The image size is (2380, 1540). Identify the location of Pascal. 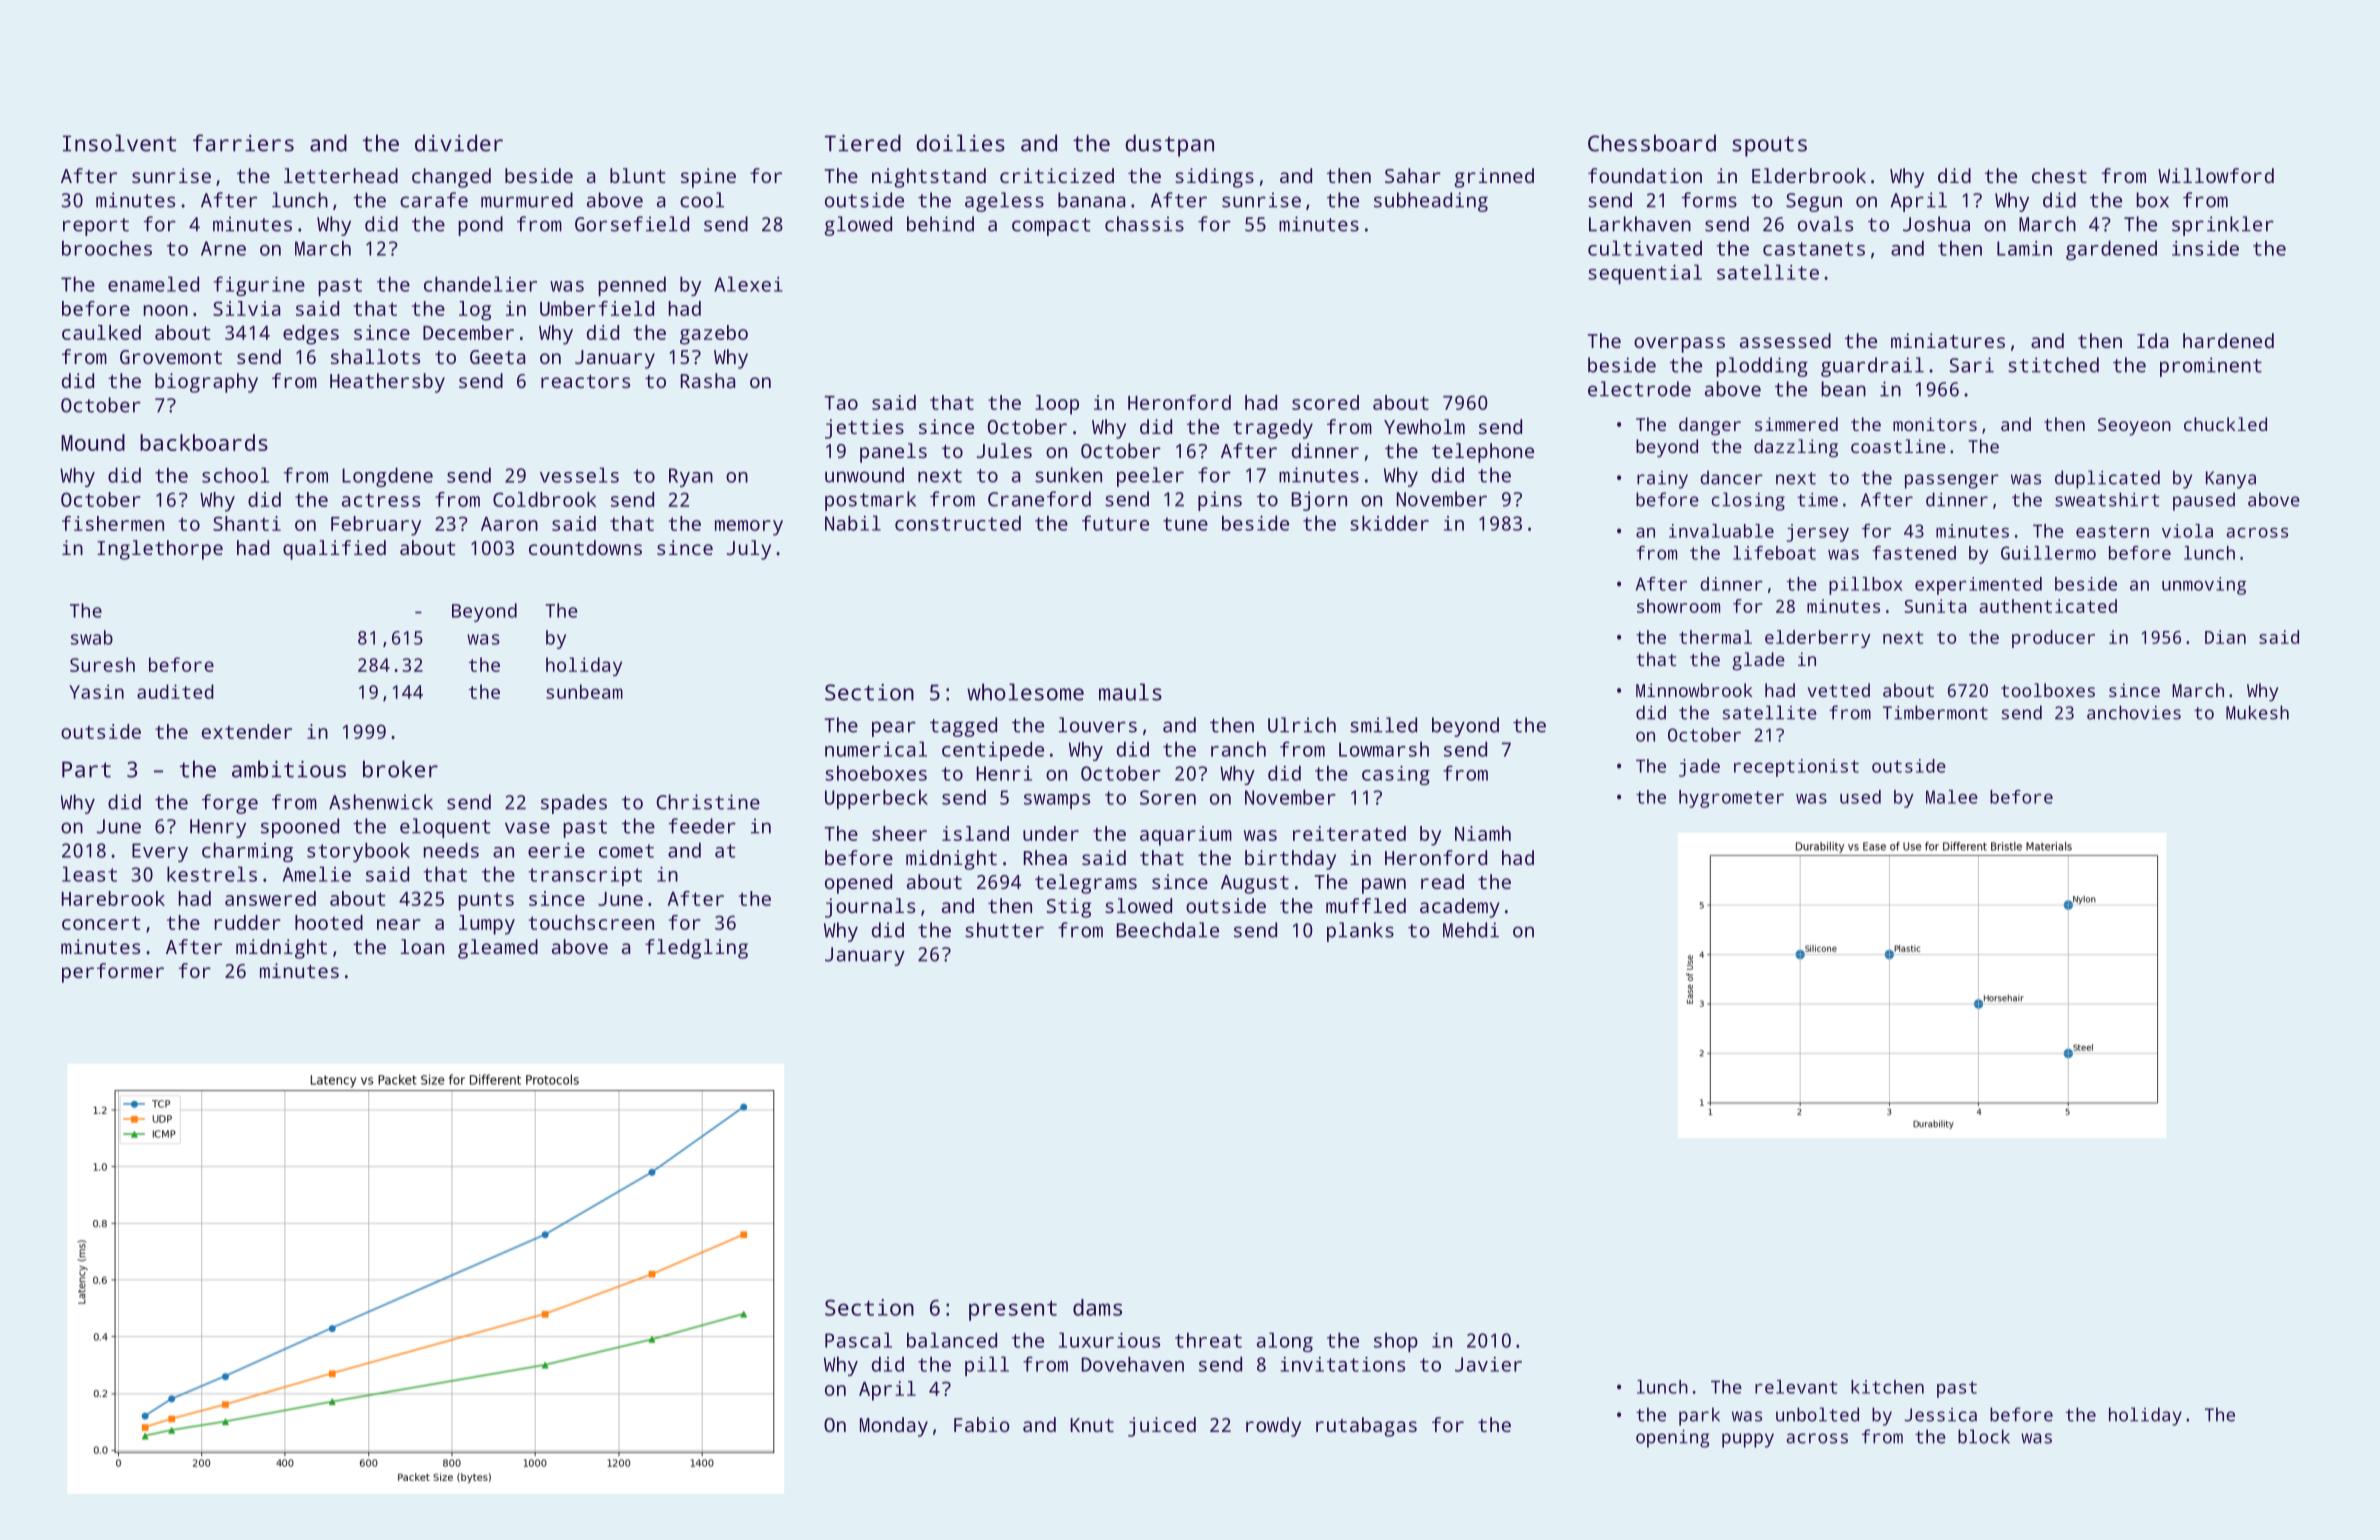
(858, 1340).
